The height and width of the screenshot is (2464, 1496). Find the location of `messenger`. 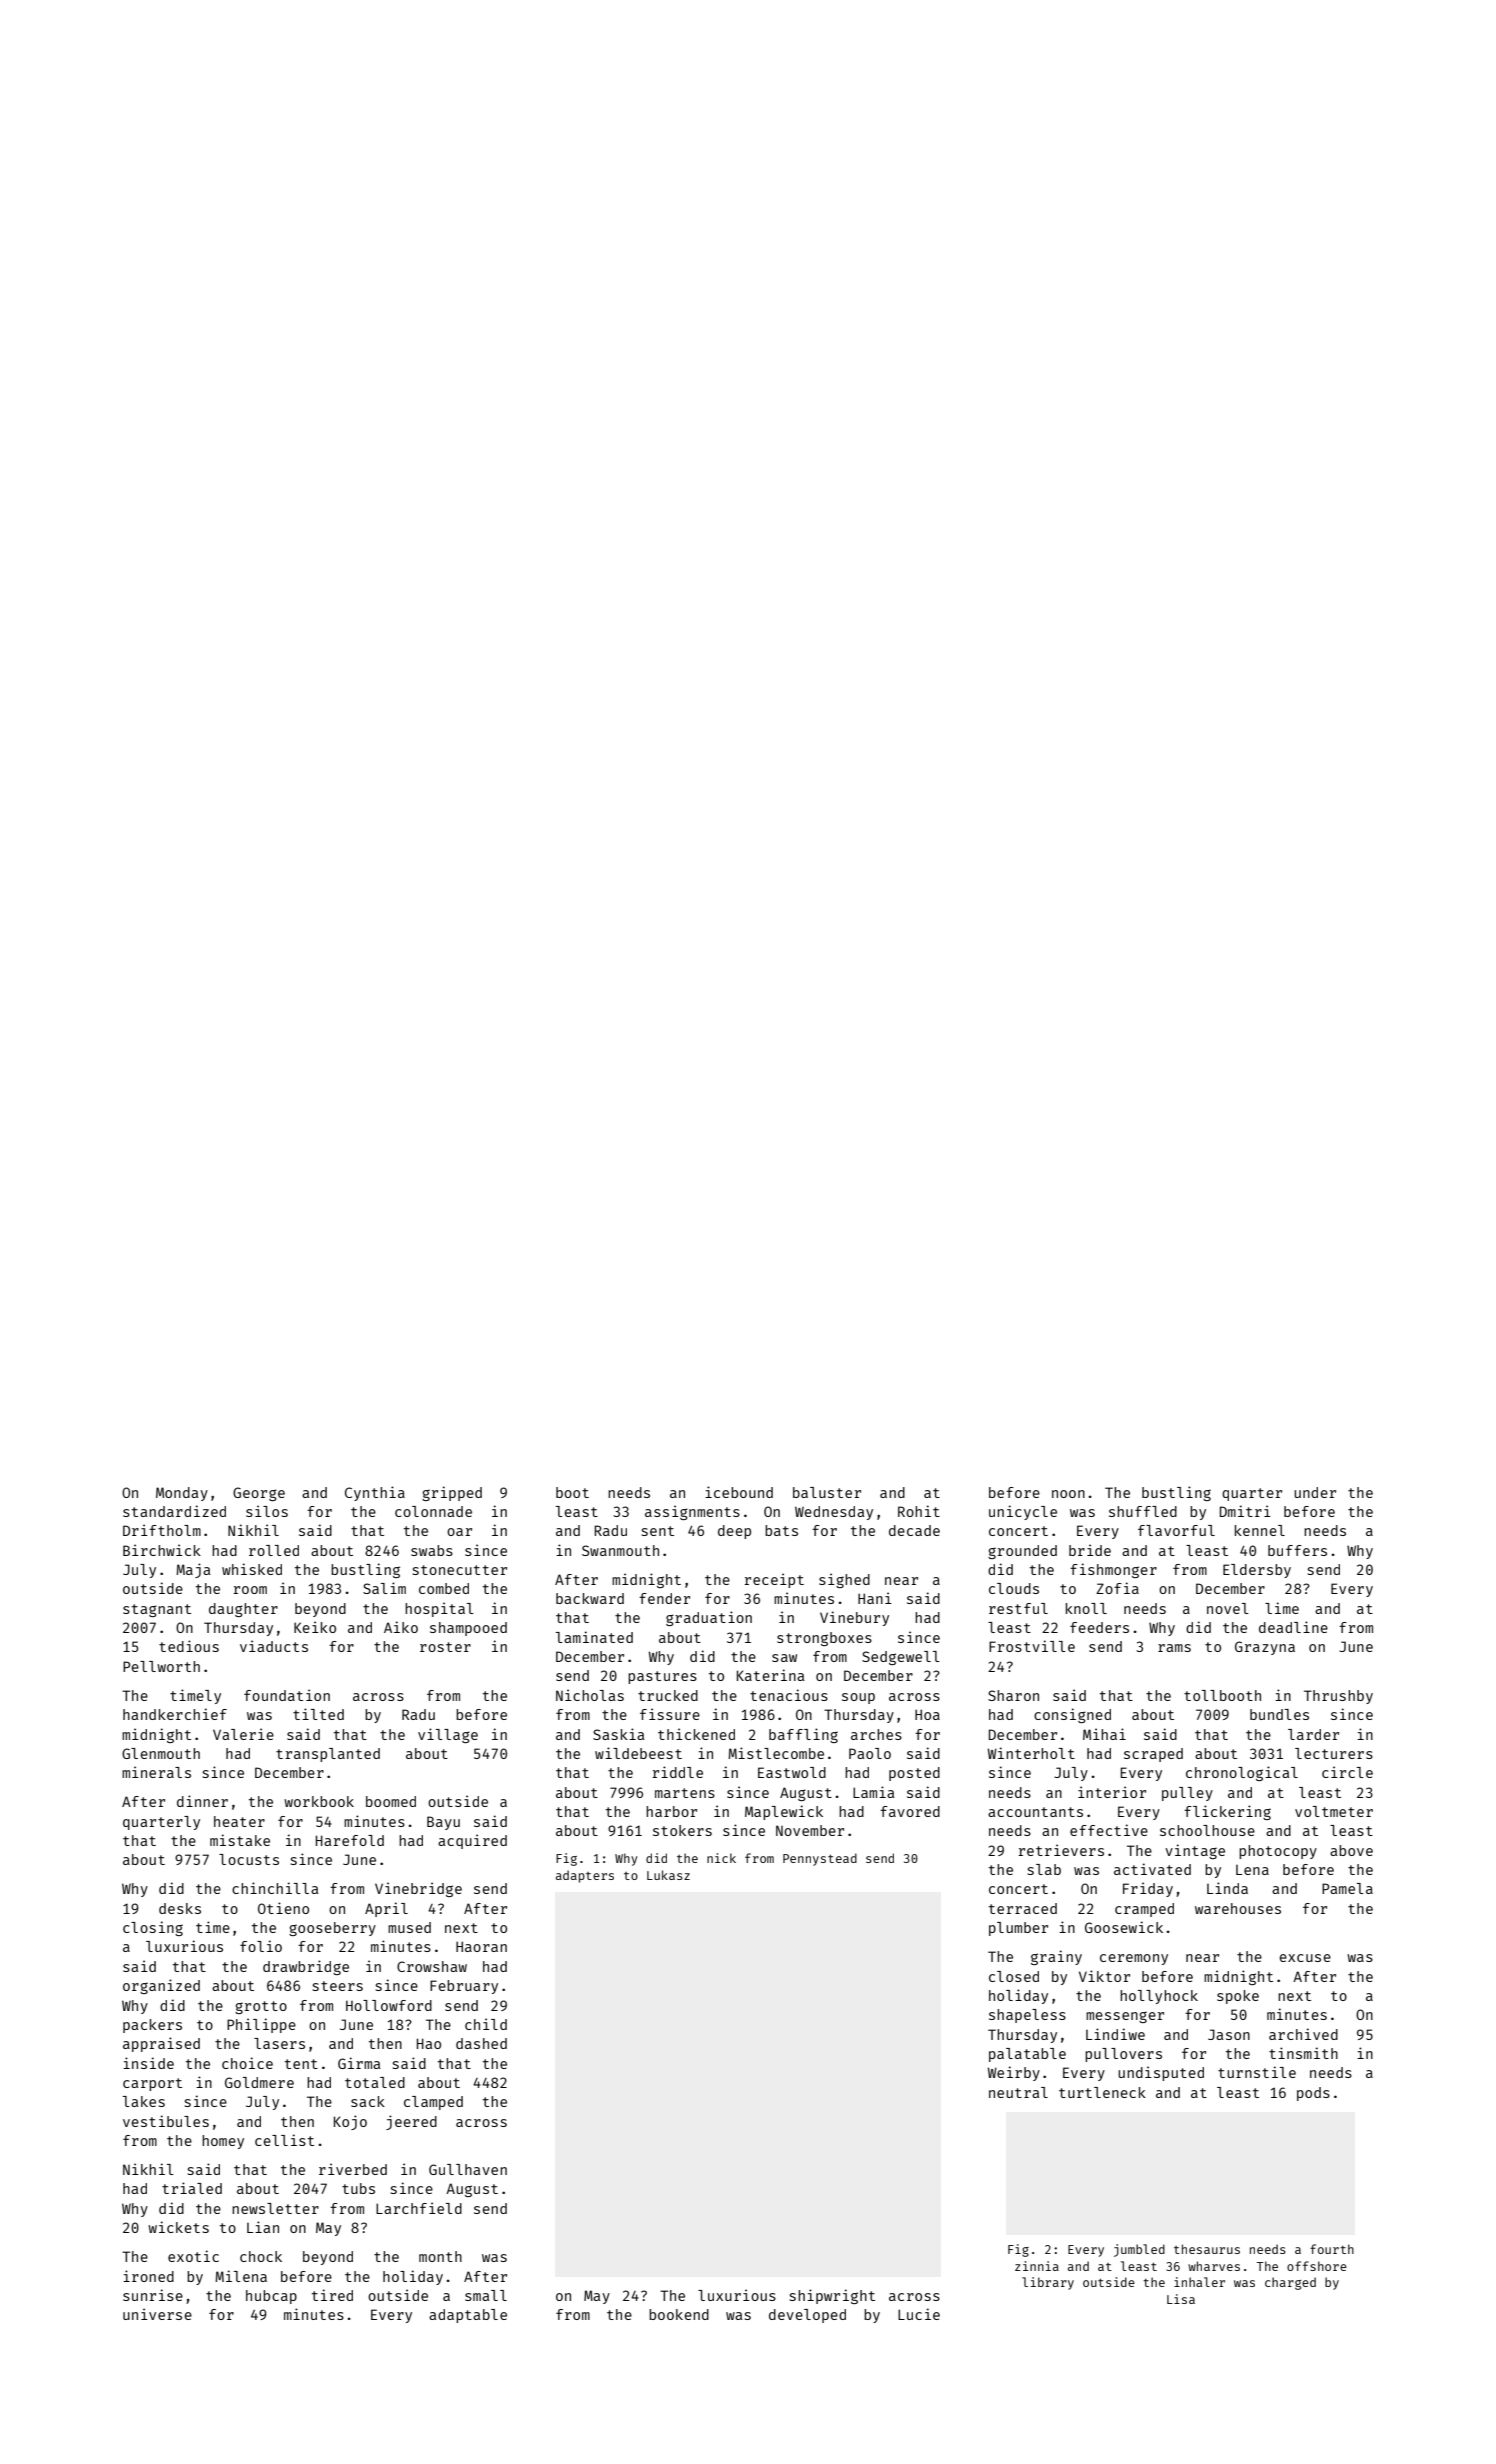

messenger is located at coordinates (1125, 2017).
